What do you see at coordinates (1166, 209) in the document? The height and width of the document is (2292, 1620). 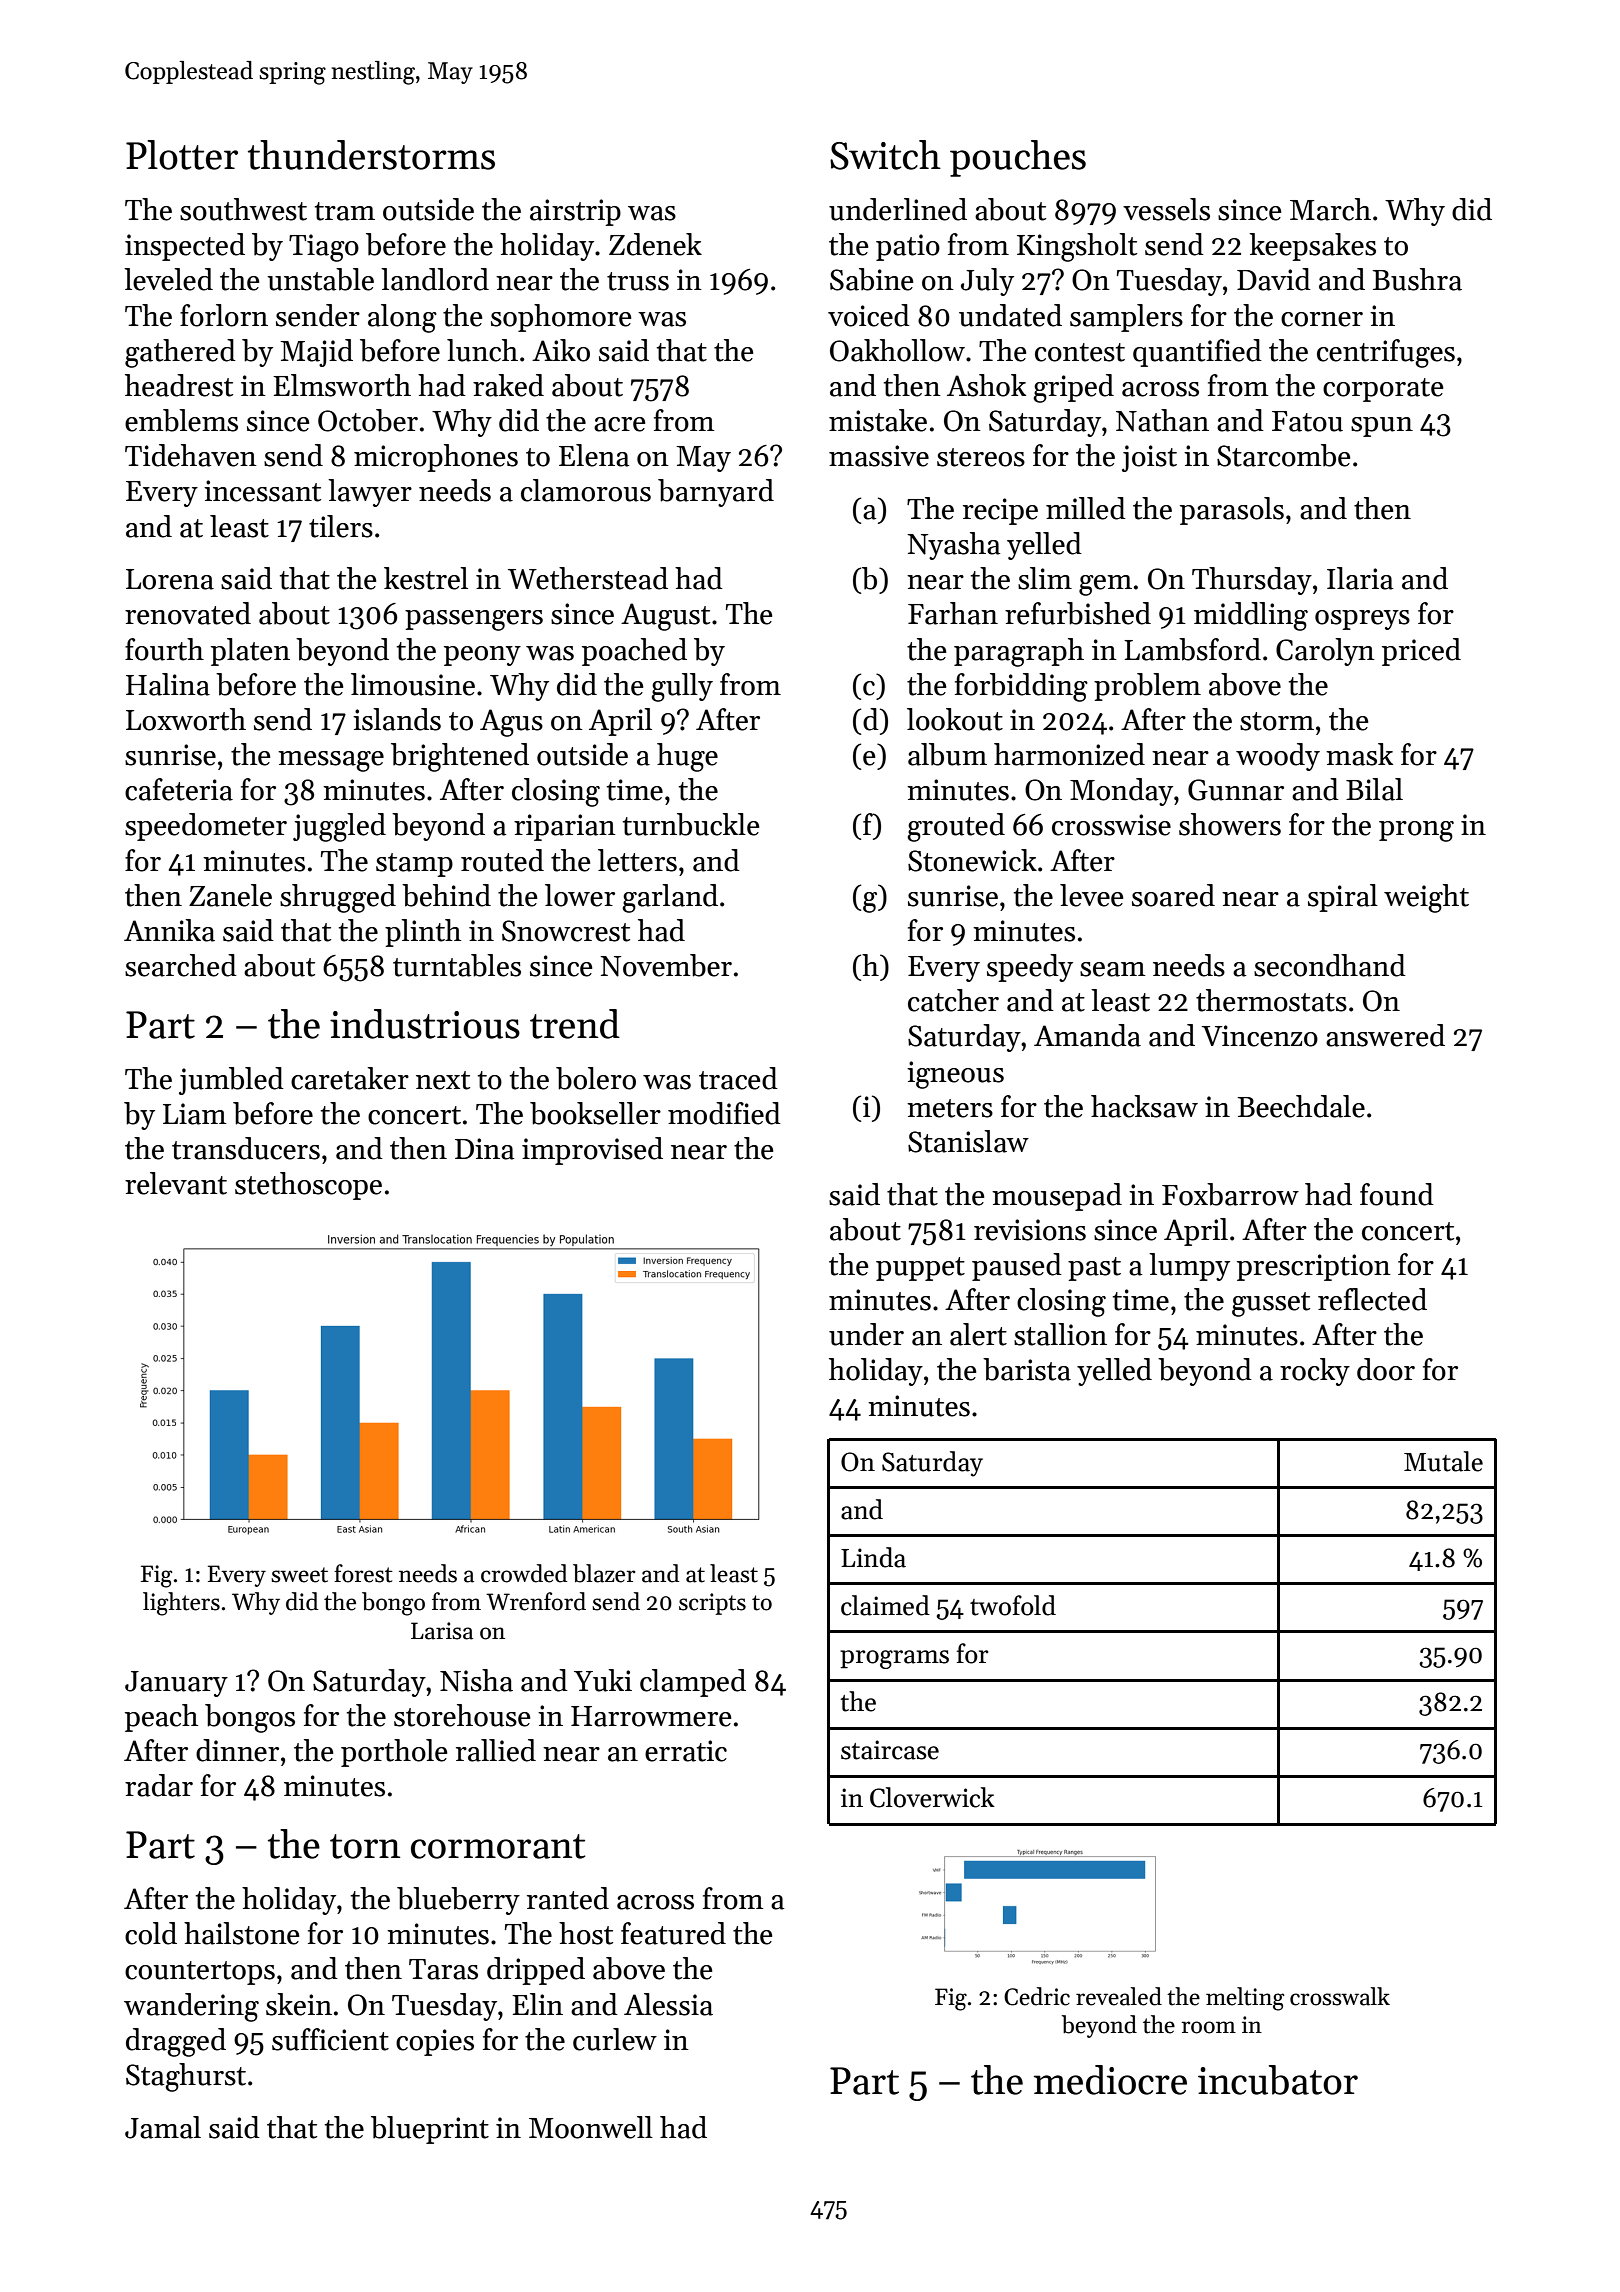 I see `vessels` at bounding box center [1166, 209].
